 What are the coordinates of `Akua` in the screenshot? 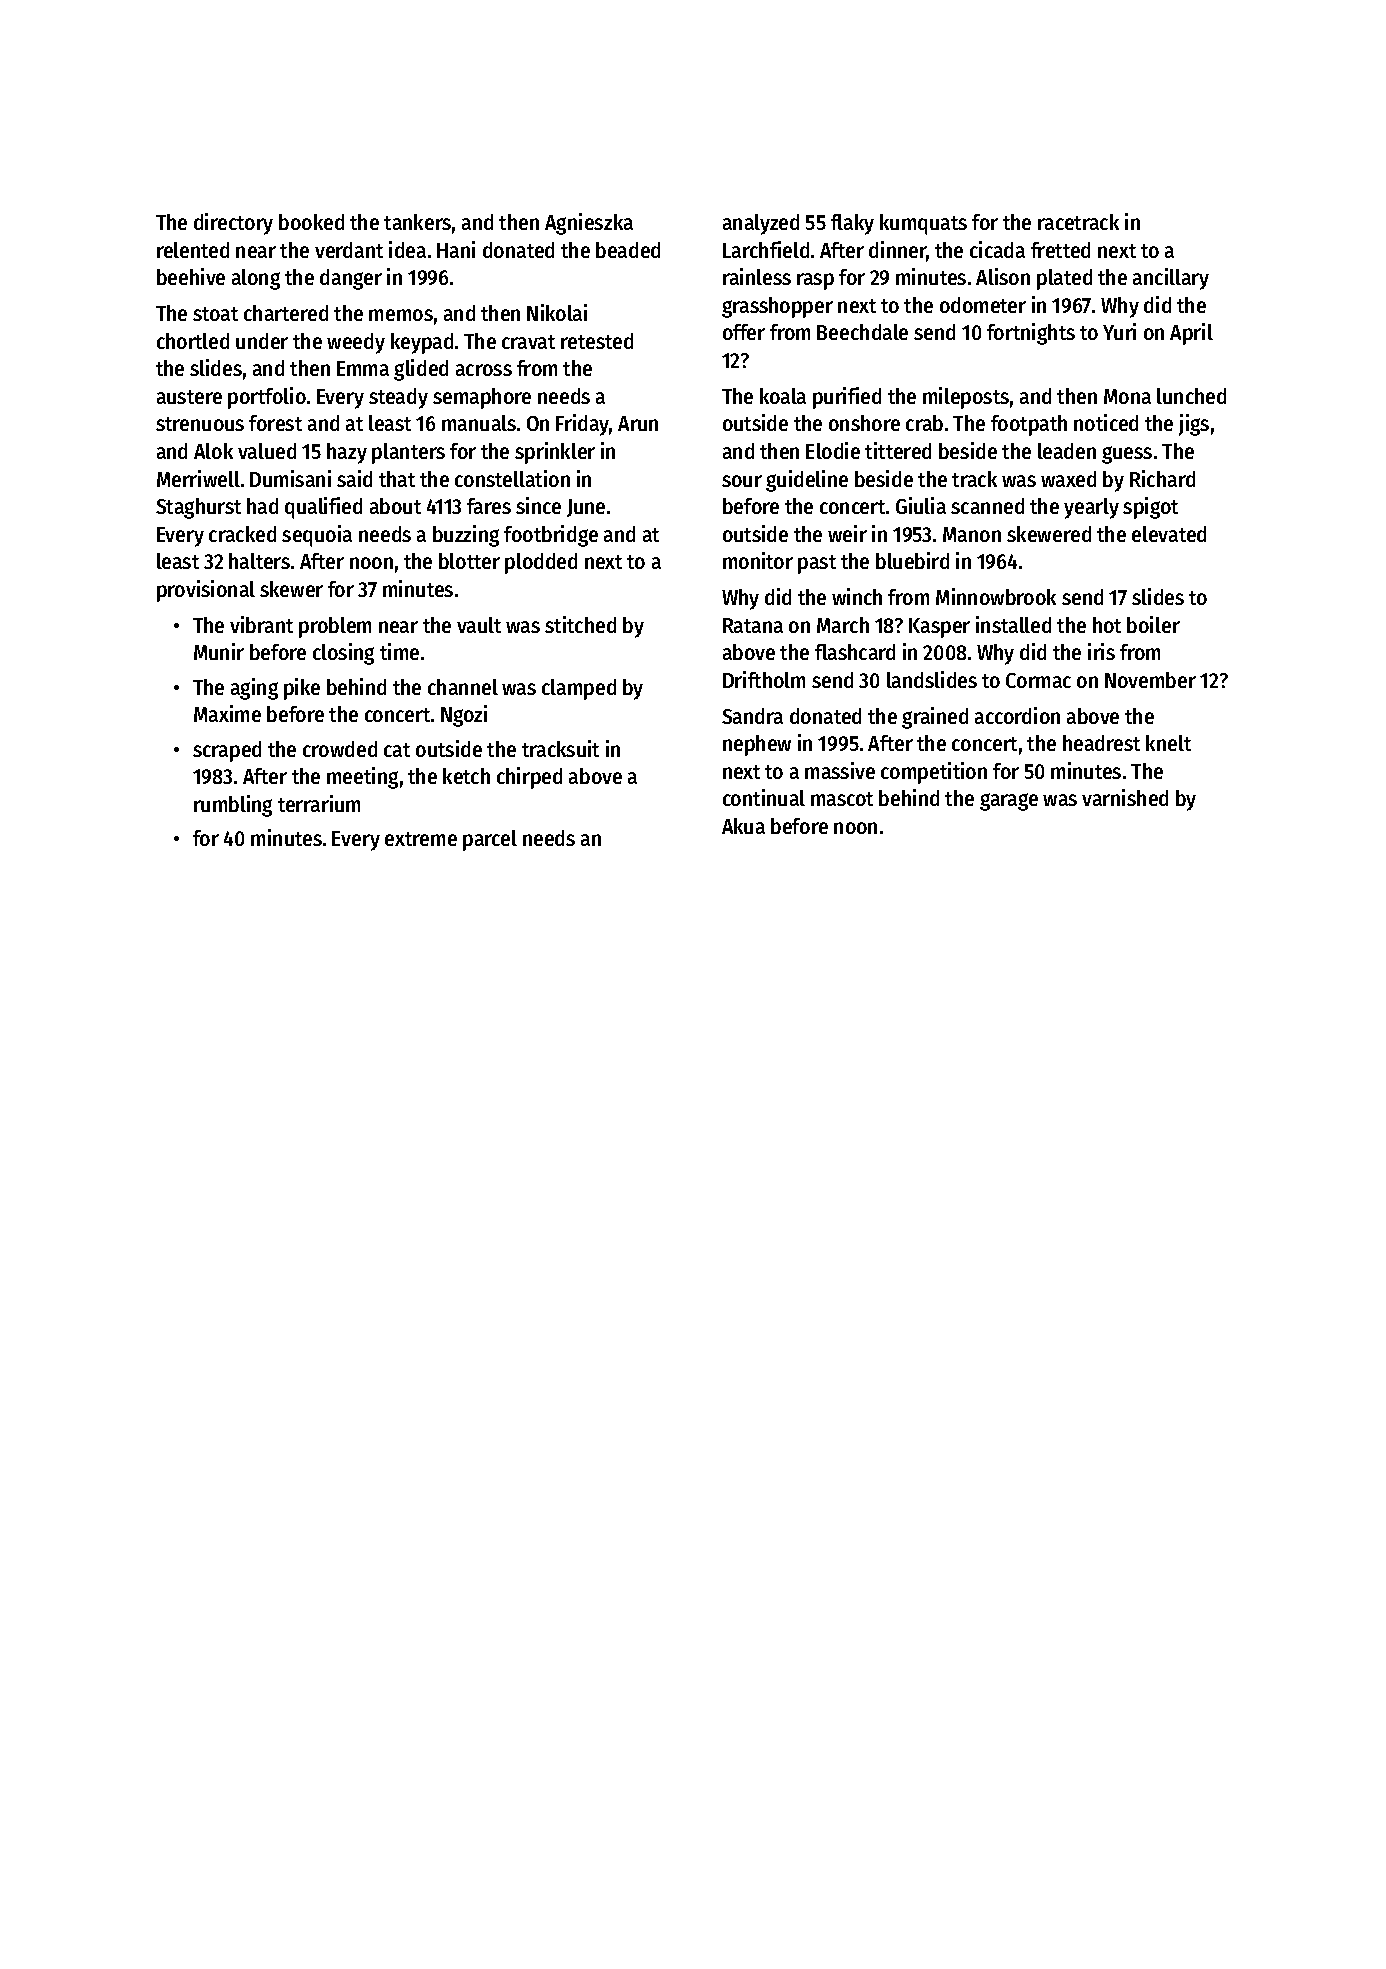 It's located at (743, 826).
